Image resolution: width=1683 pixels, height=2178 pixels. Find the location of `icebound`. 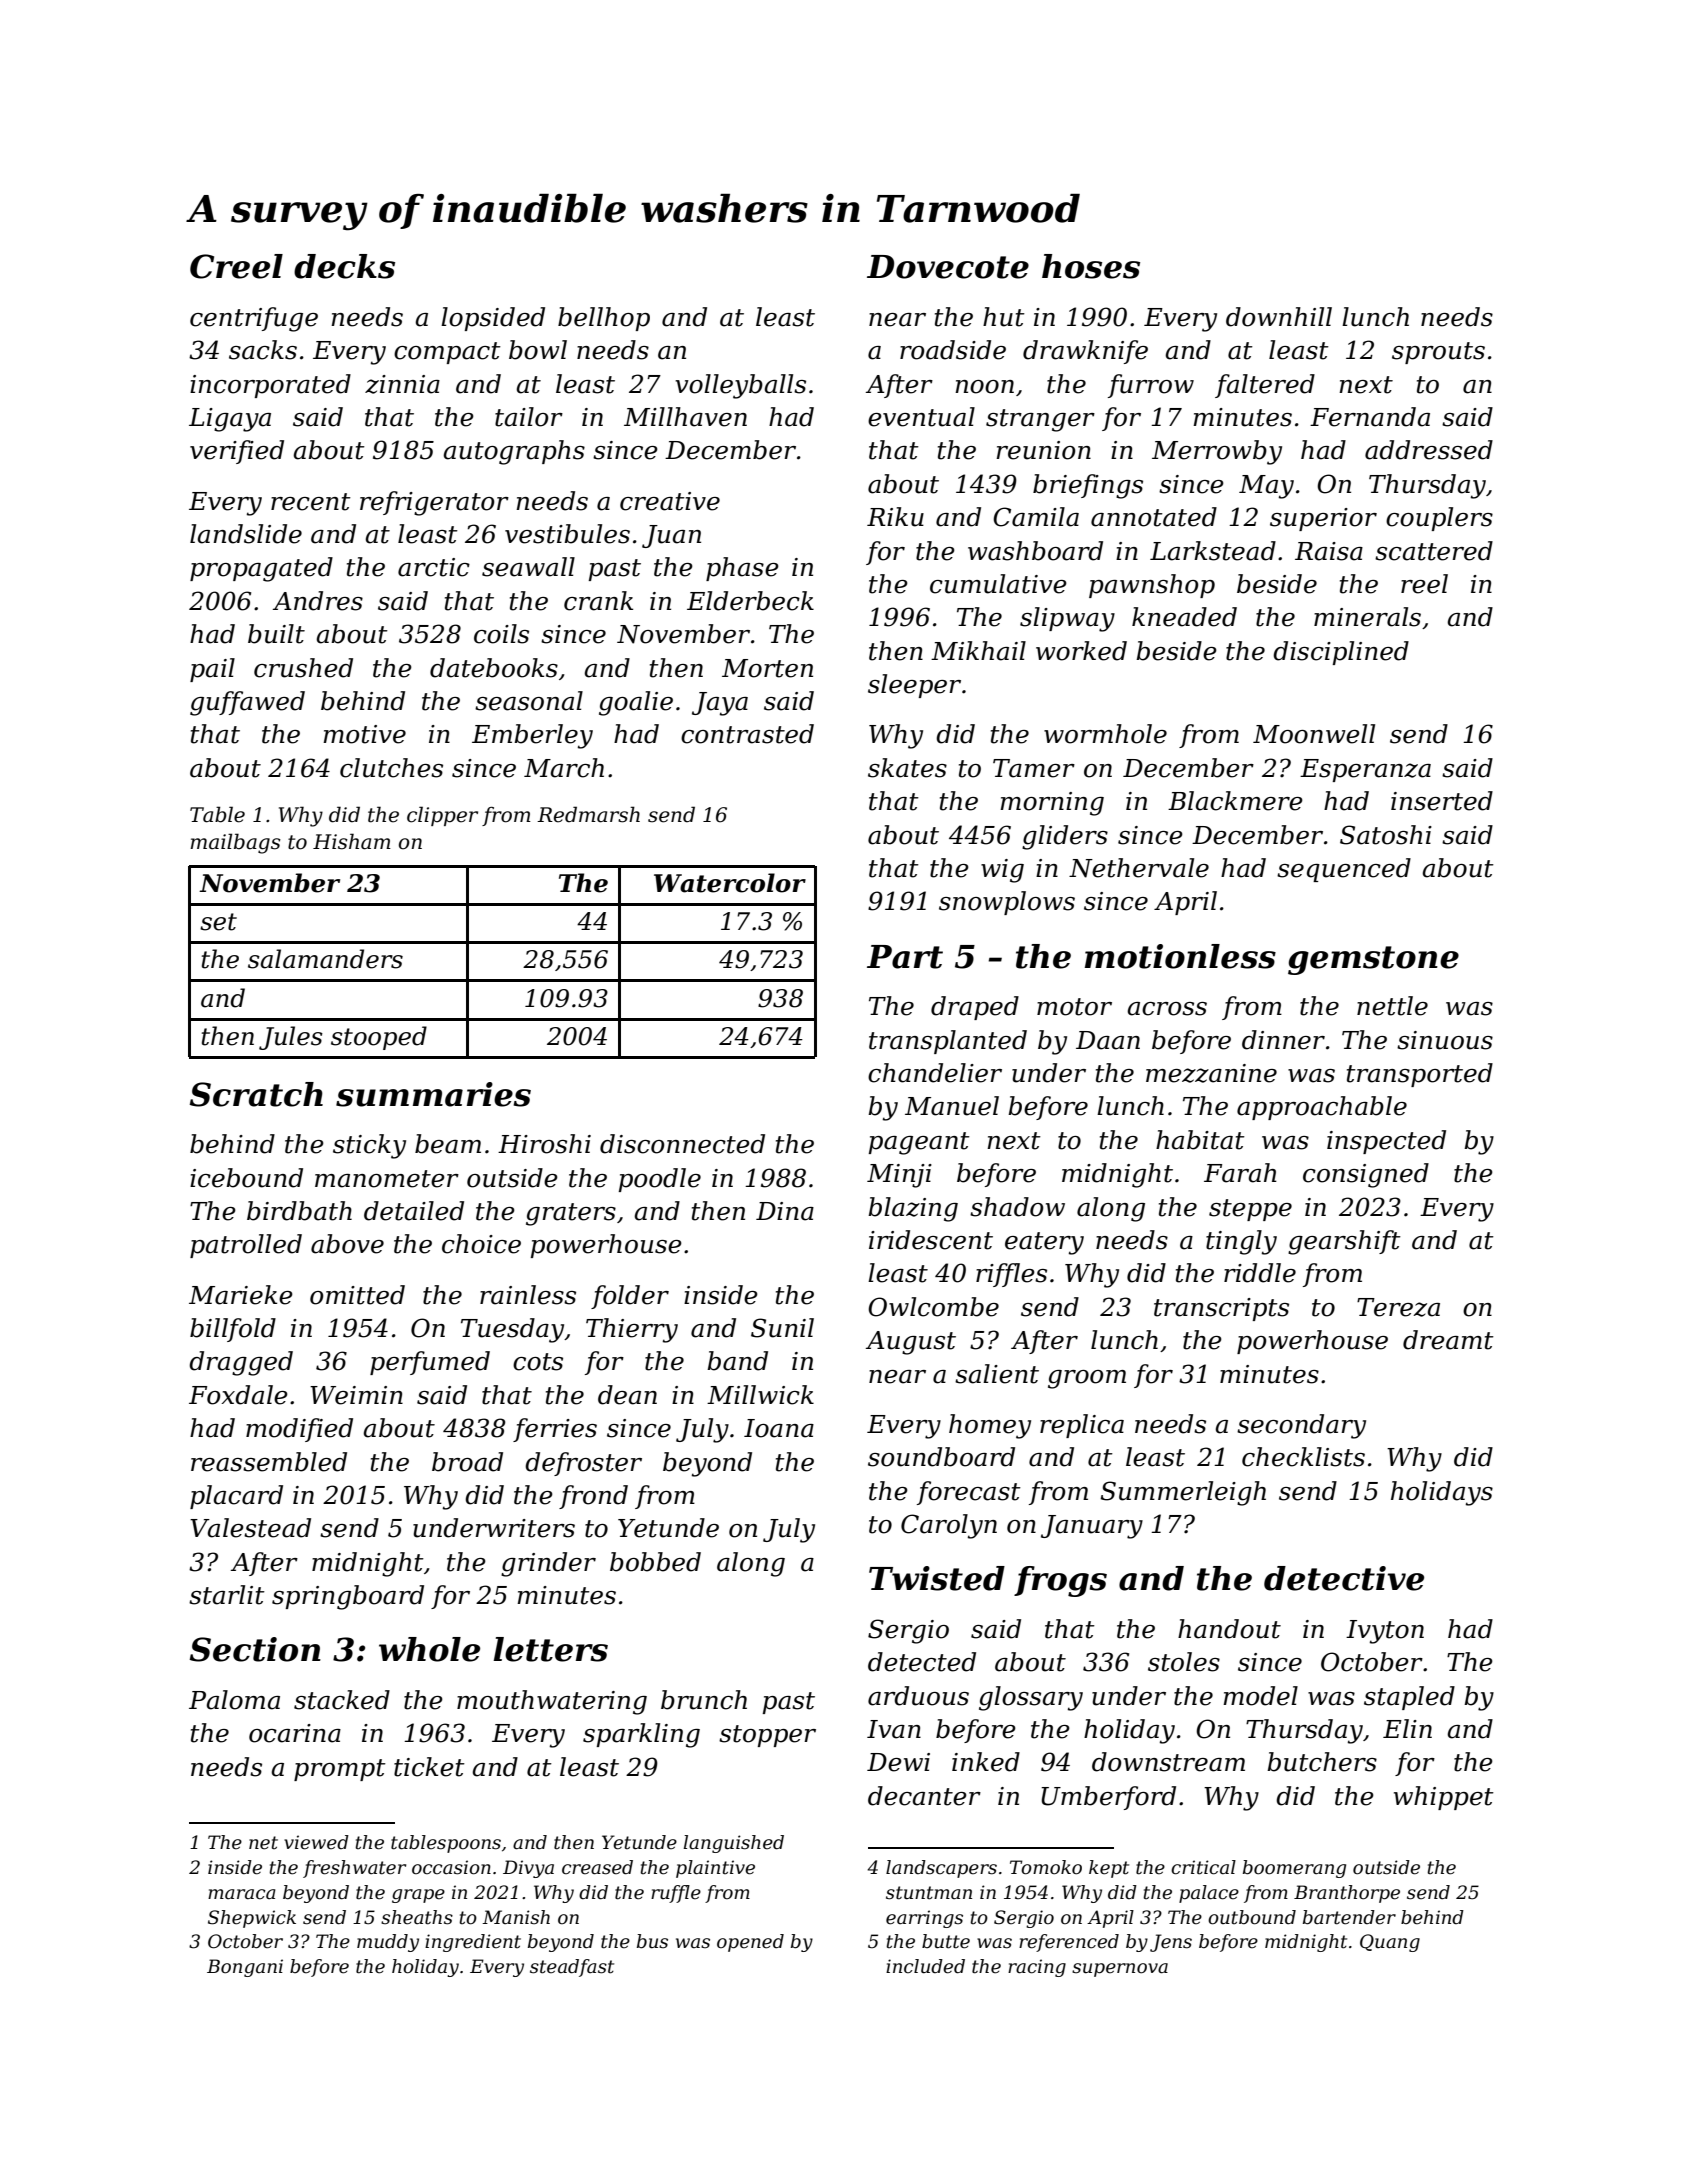

icebound is located at coordinates (246, 1178).
